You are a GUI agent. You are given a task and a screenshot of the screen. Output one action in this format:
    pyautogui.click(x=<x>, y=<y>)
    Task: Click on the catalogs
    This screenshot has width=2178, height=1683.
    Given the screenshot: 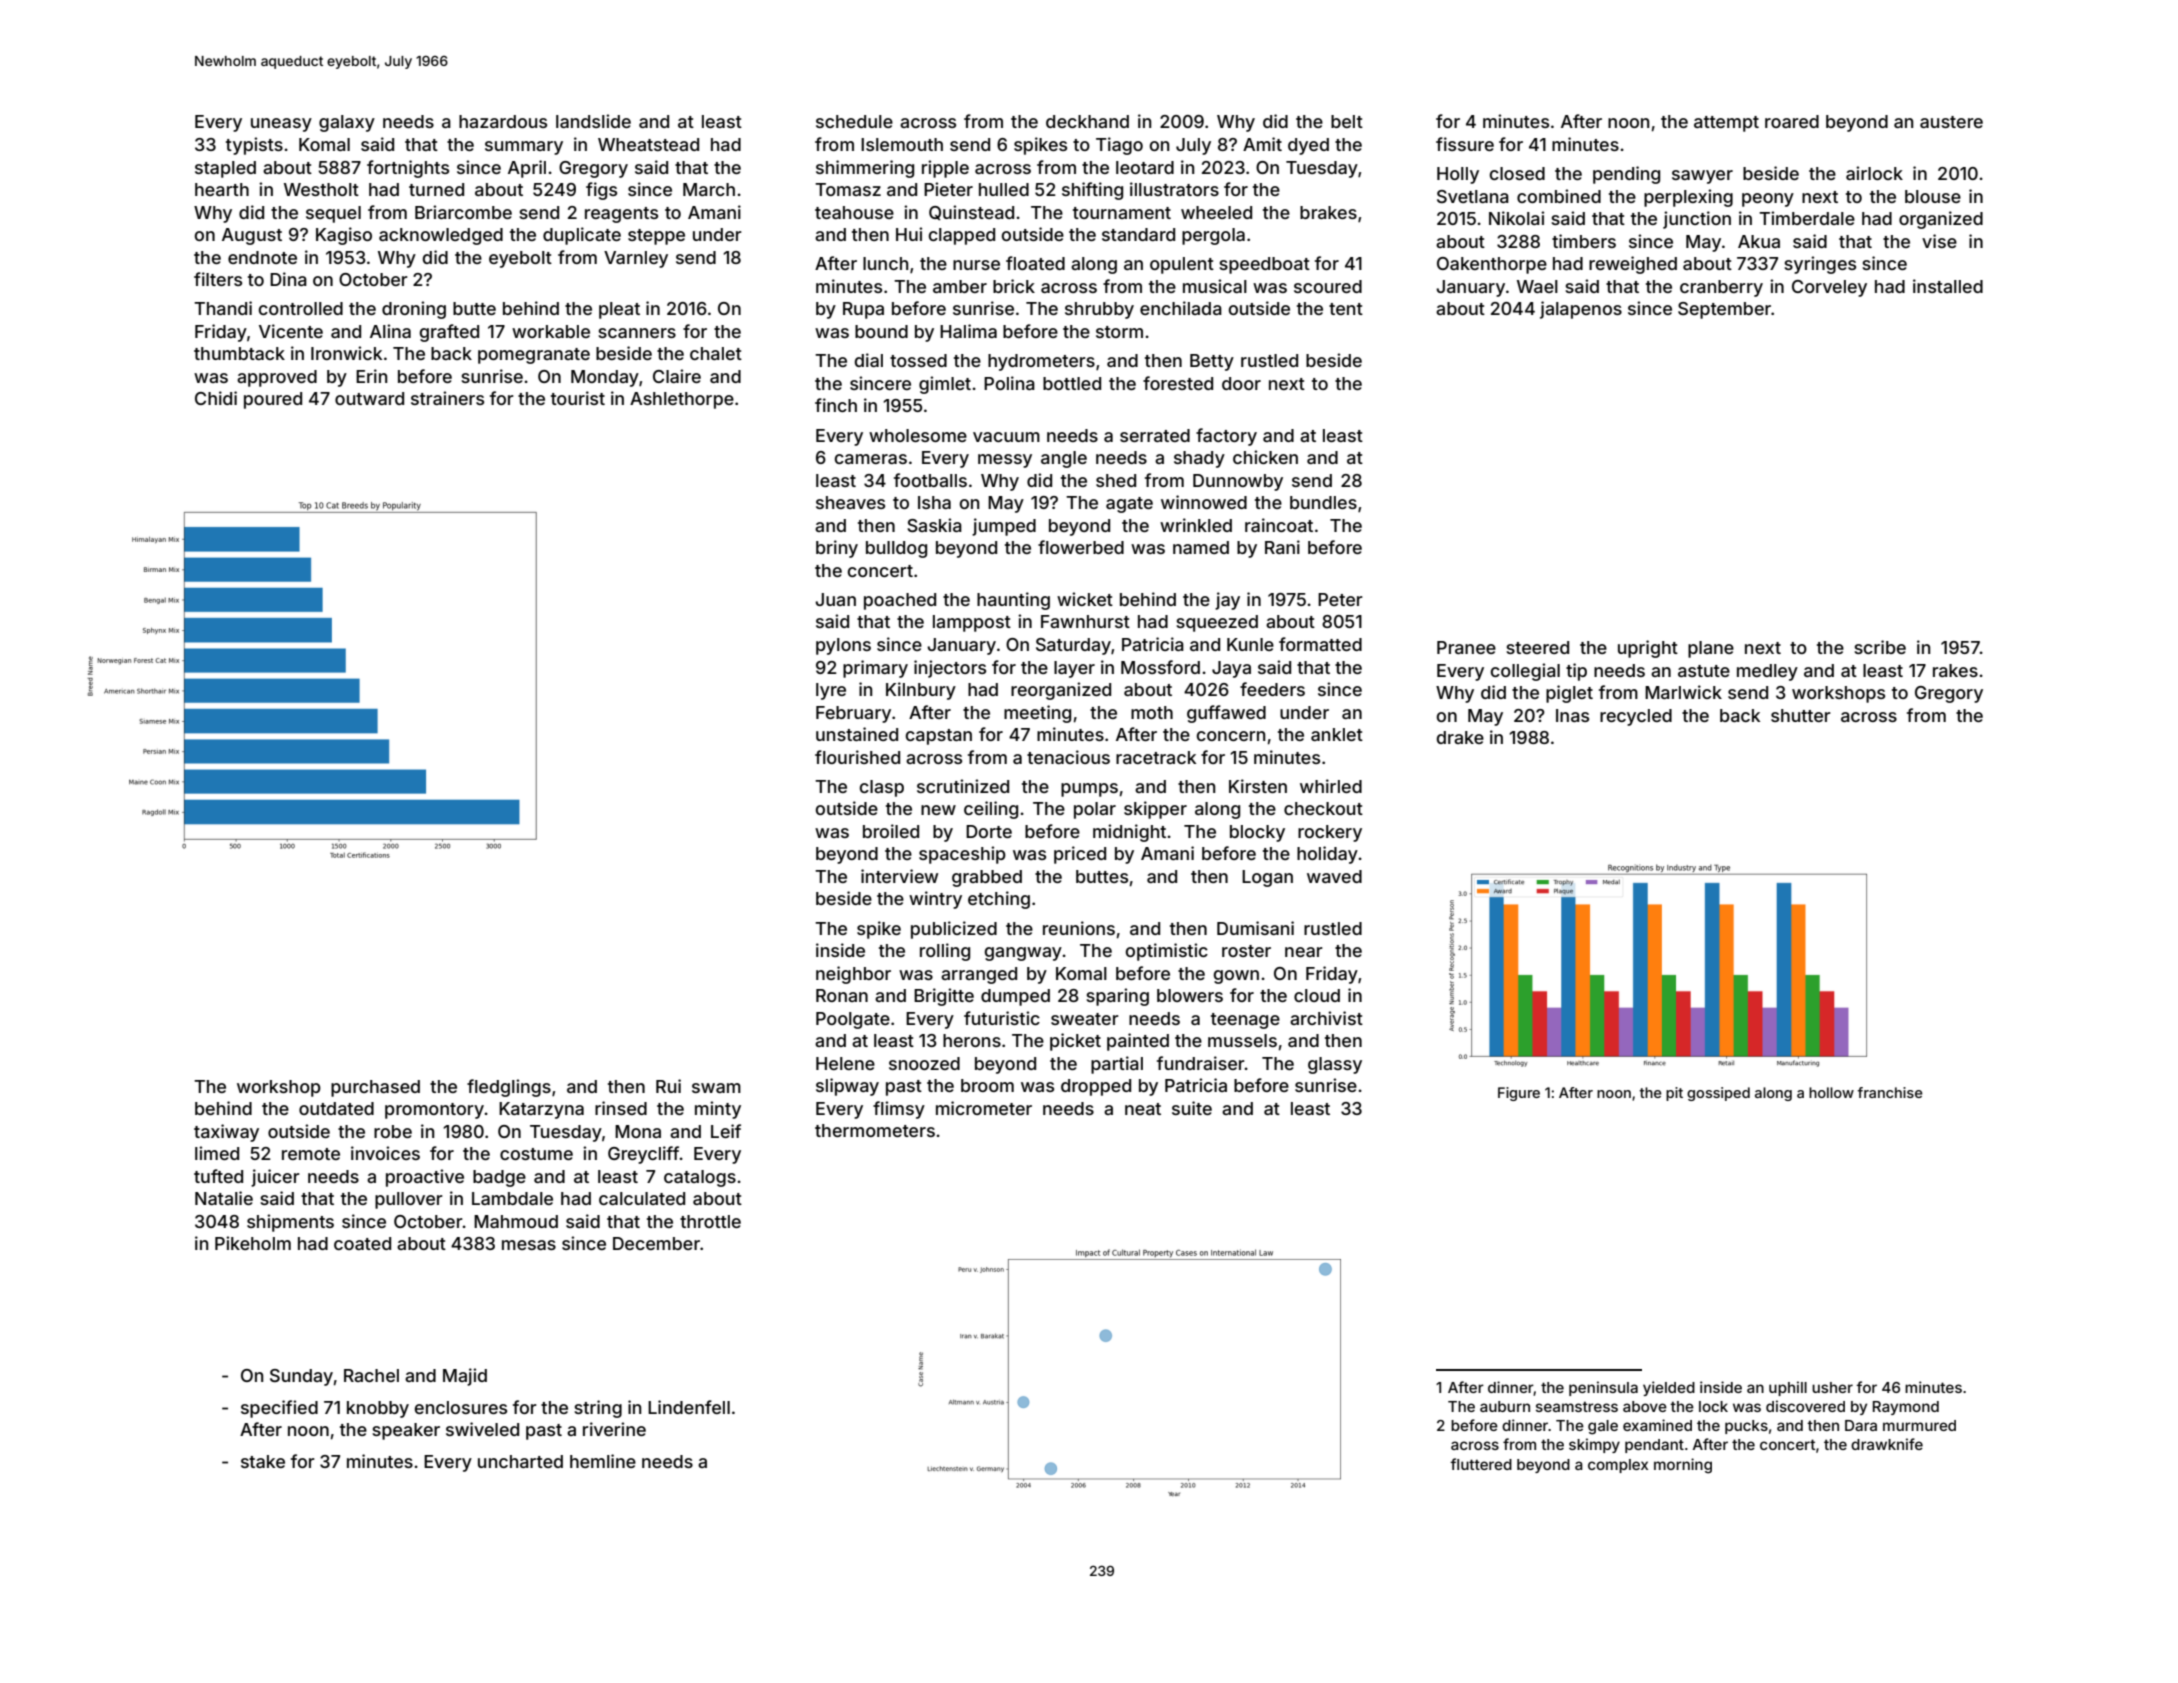 What is the action you would take?
    pyautogui.click(x=700, y=1178)
